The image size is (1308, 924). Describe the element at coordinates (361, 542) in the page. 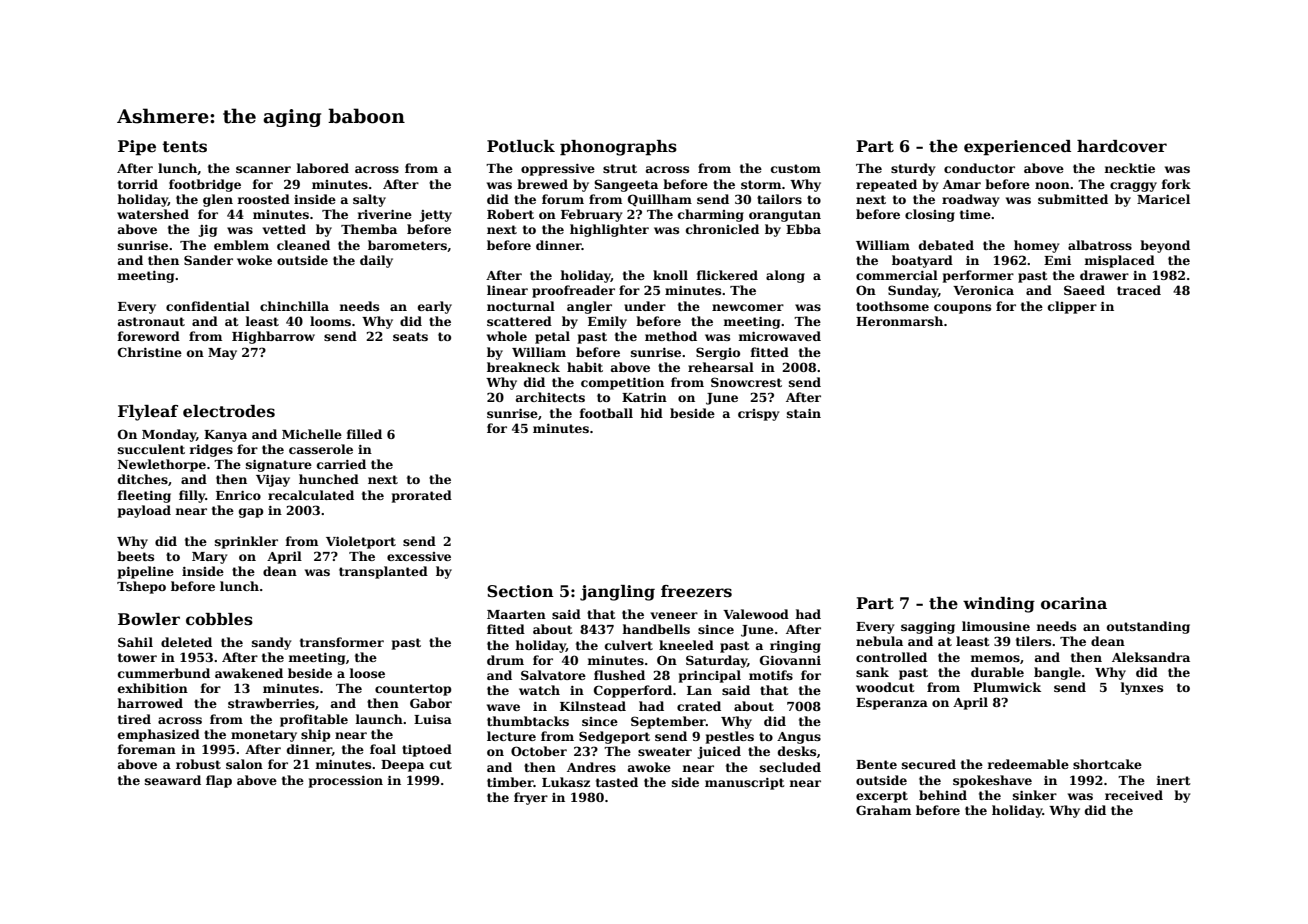

I see `Violetport` at that location.
